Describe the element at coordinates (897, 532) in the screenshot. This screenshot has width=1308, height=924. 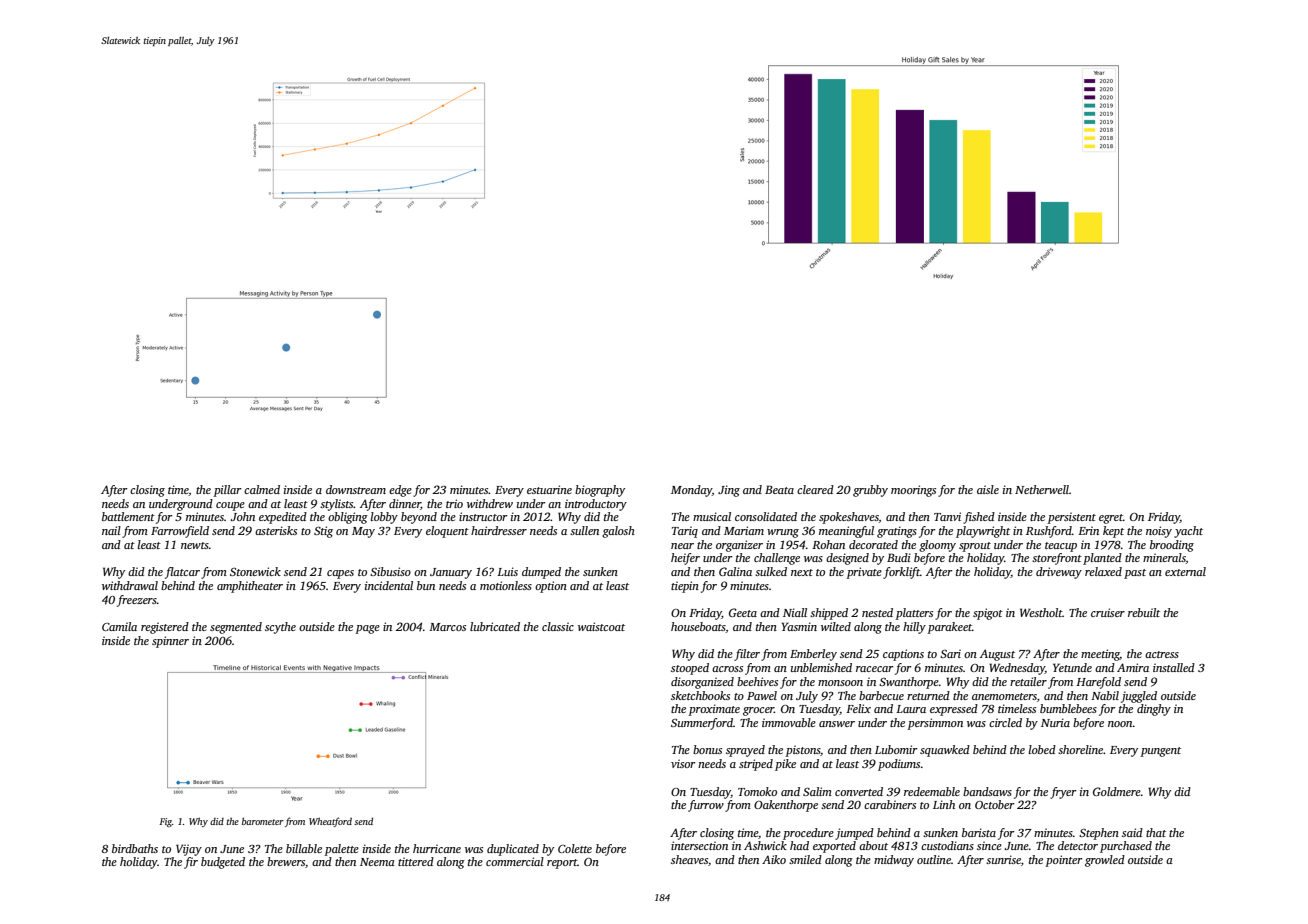
I see `gratings` at that location.
